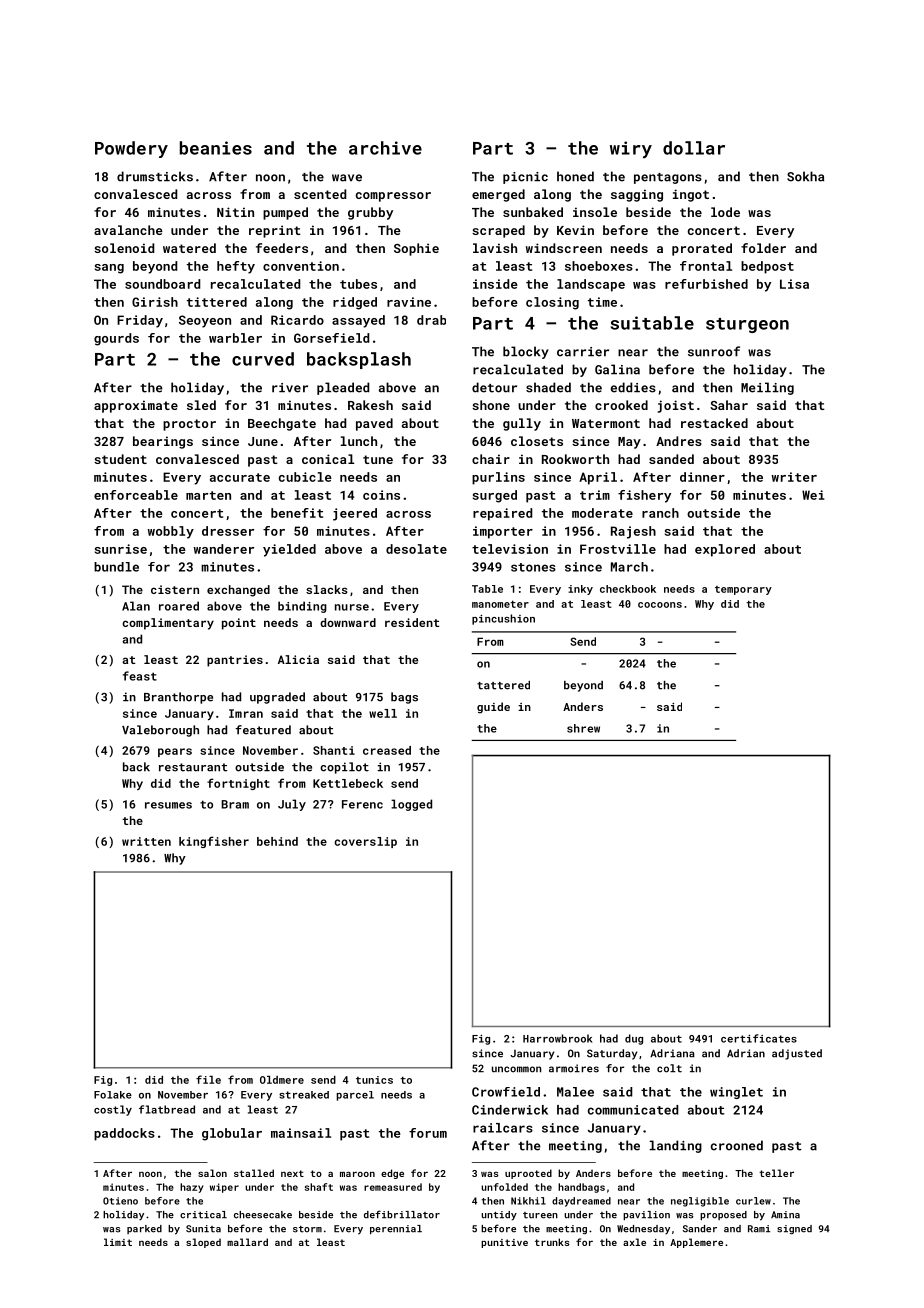 Image resolution: width=924 pixels, height=1308 pixels. What do you see at coordinates (146, 841) in the screenshot?
I see `written` at bounding box center [146, 841].
